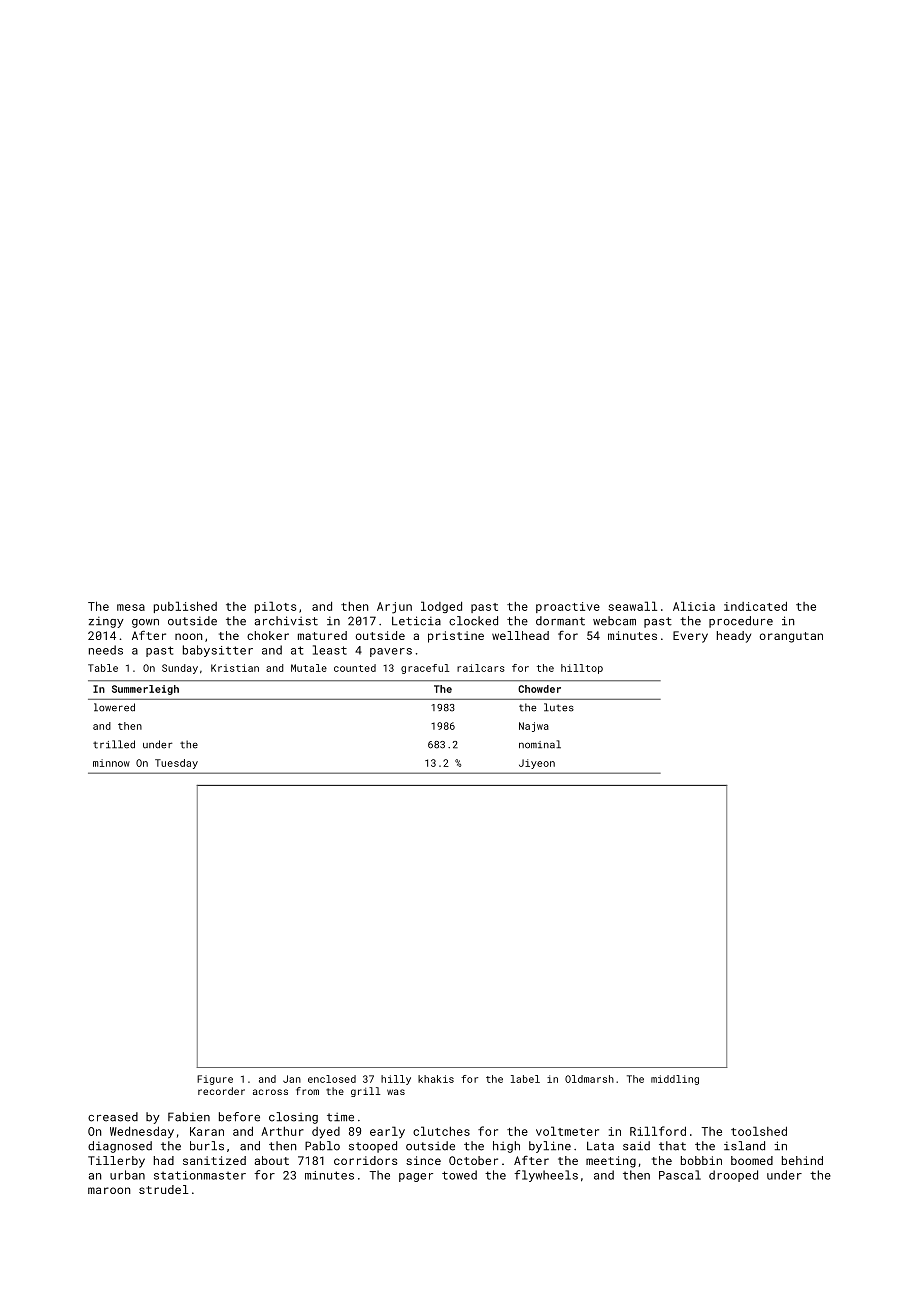 This document has height=1308, width=924. What do you see at coordinates (309, 668) in the document?
I see `Mutale` at bounding box center [309, 668].
